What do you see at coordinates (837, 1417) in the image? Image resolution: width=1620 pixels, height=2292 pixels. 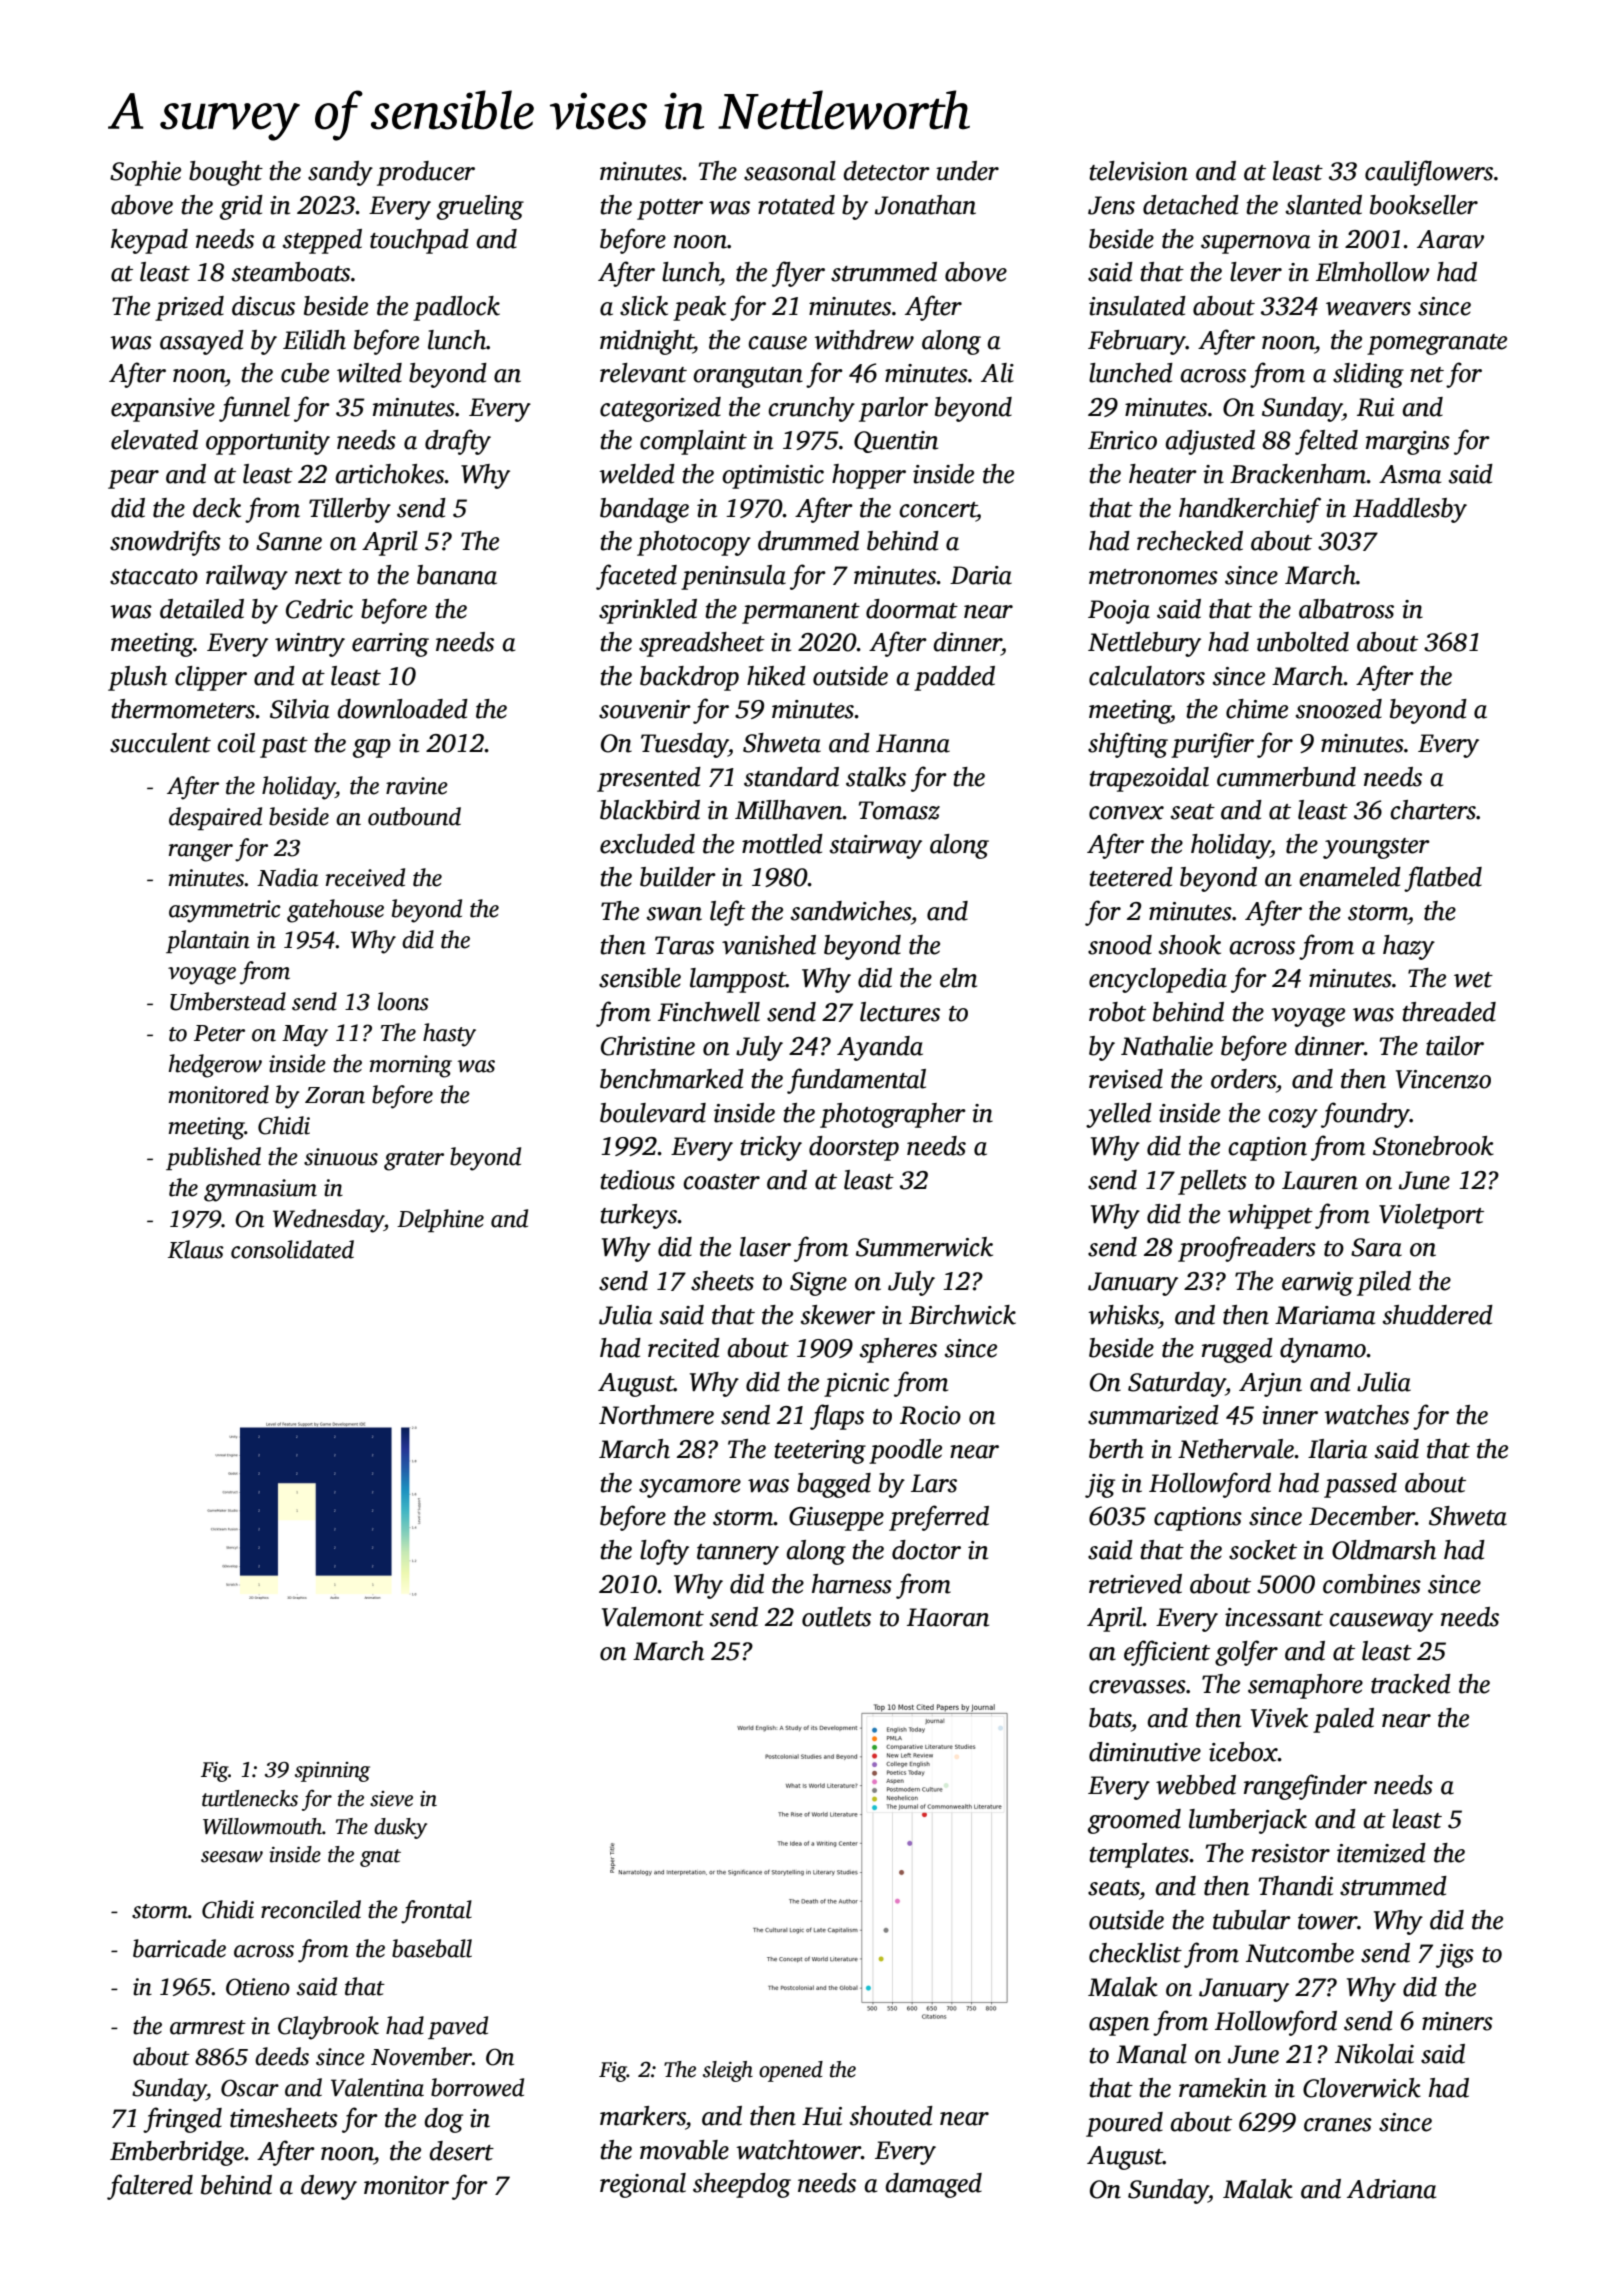 I see `flaps` at bounding box center [837, 1417].
